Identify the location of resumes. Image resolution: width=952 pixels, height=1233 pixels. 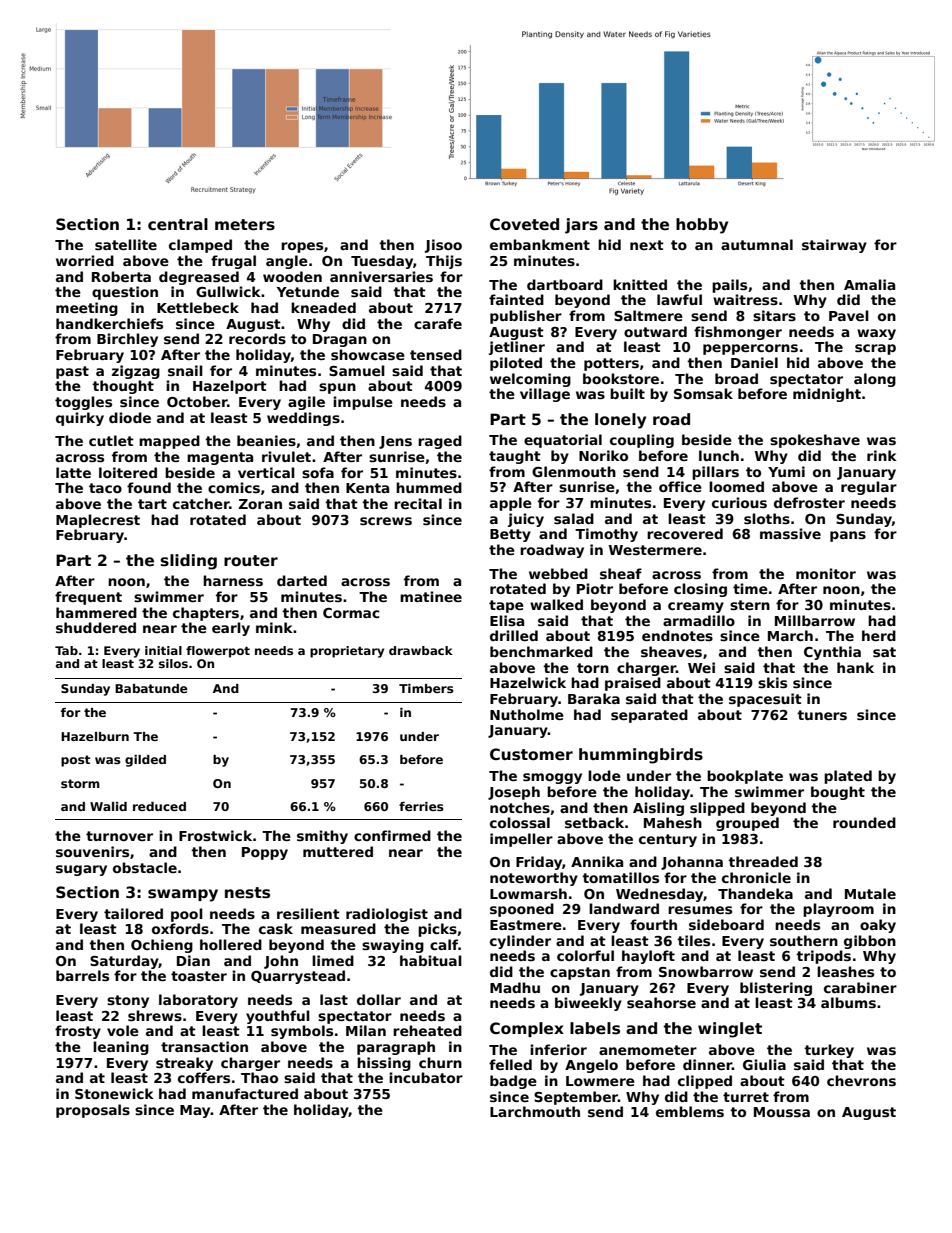
(700, 910).
